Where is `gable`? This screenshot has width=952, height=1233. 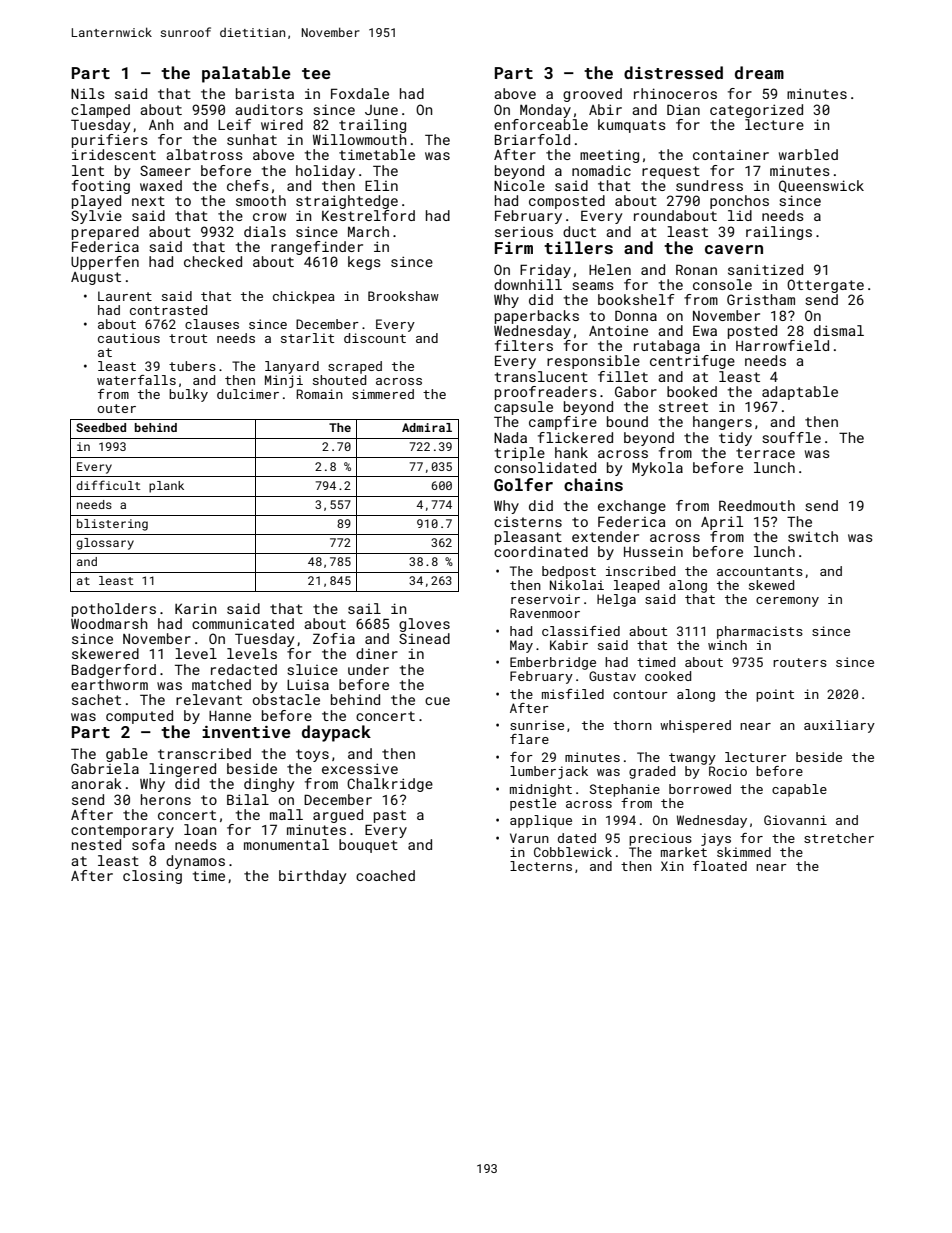
gable is located at coordinates (127, 755).
